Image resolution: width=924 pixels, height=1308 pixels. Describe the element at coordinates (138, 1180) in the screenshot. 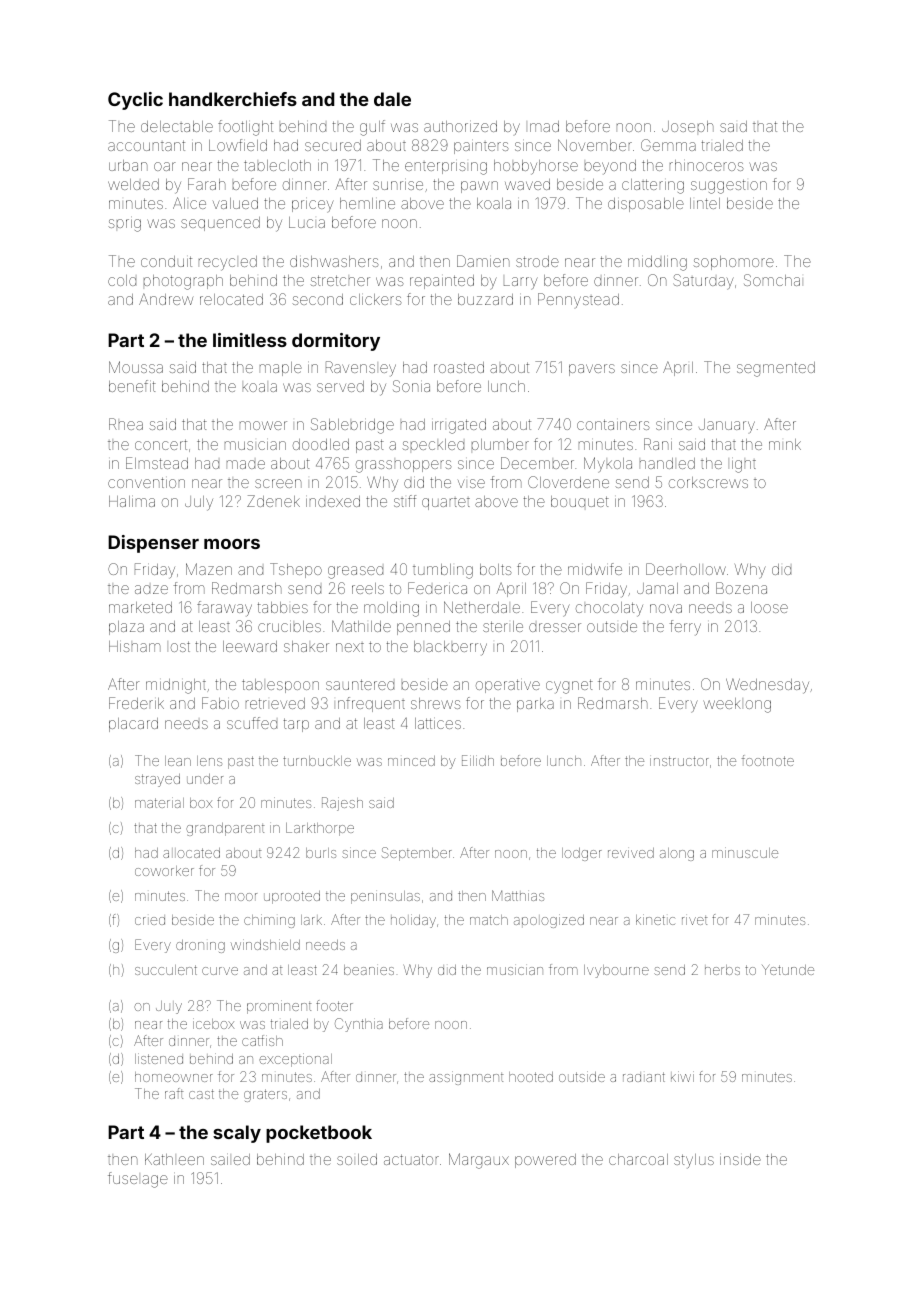

I see `fuselage` at that location.
